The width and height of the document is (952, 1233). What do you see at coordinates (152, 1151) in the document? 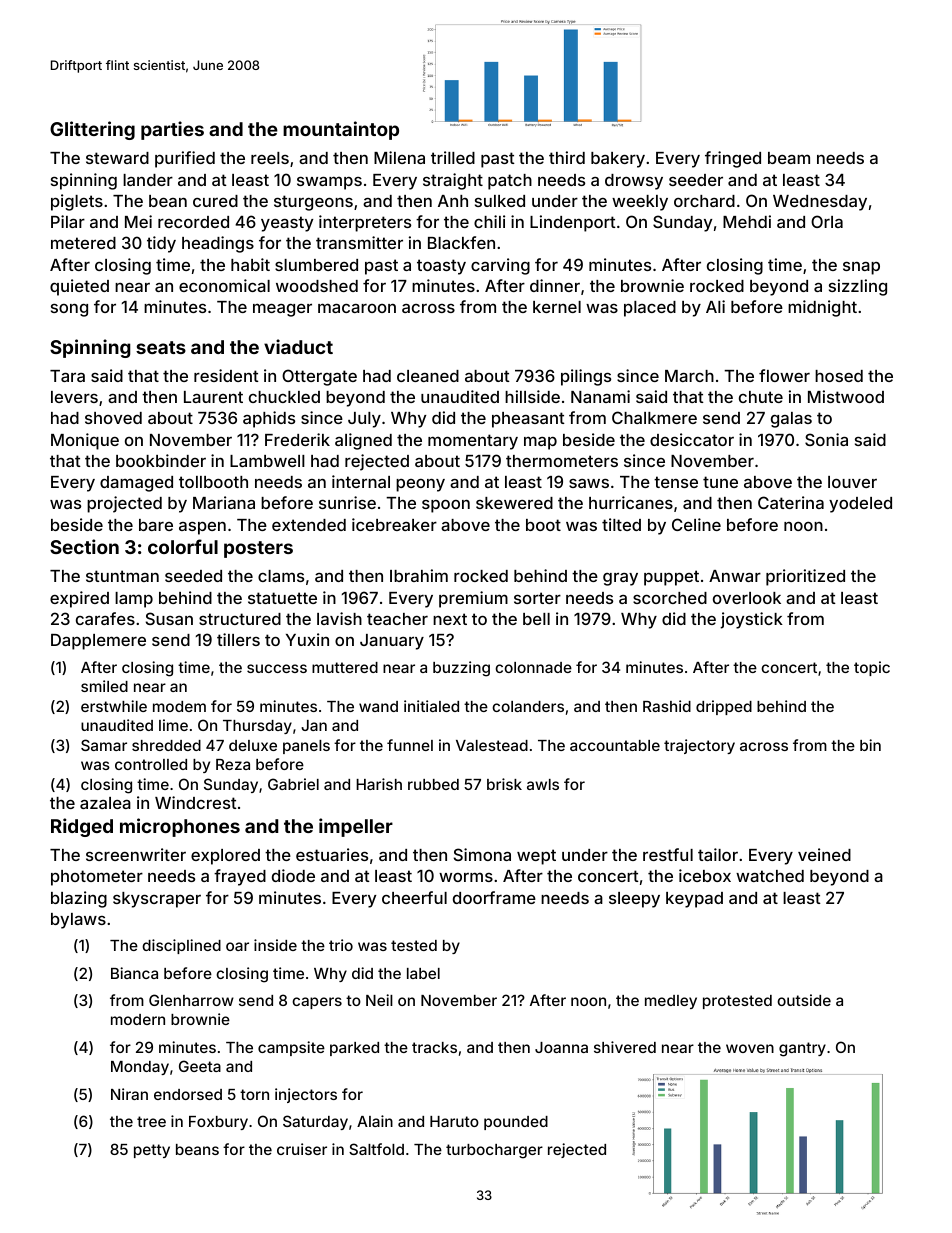
I see `petty` at bounding box center [152, 1151].
